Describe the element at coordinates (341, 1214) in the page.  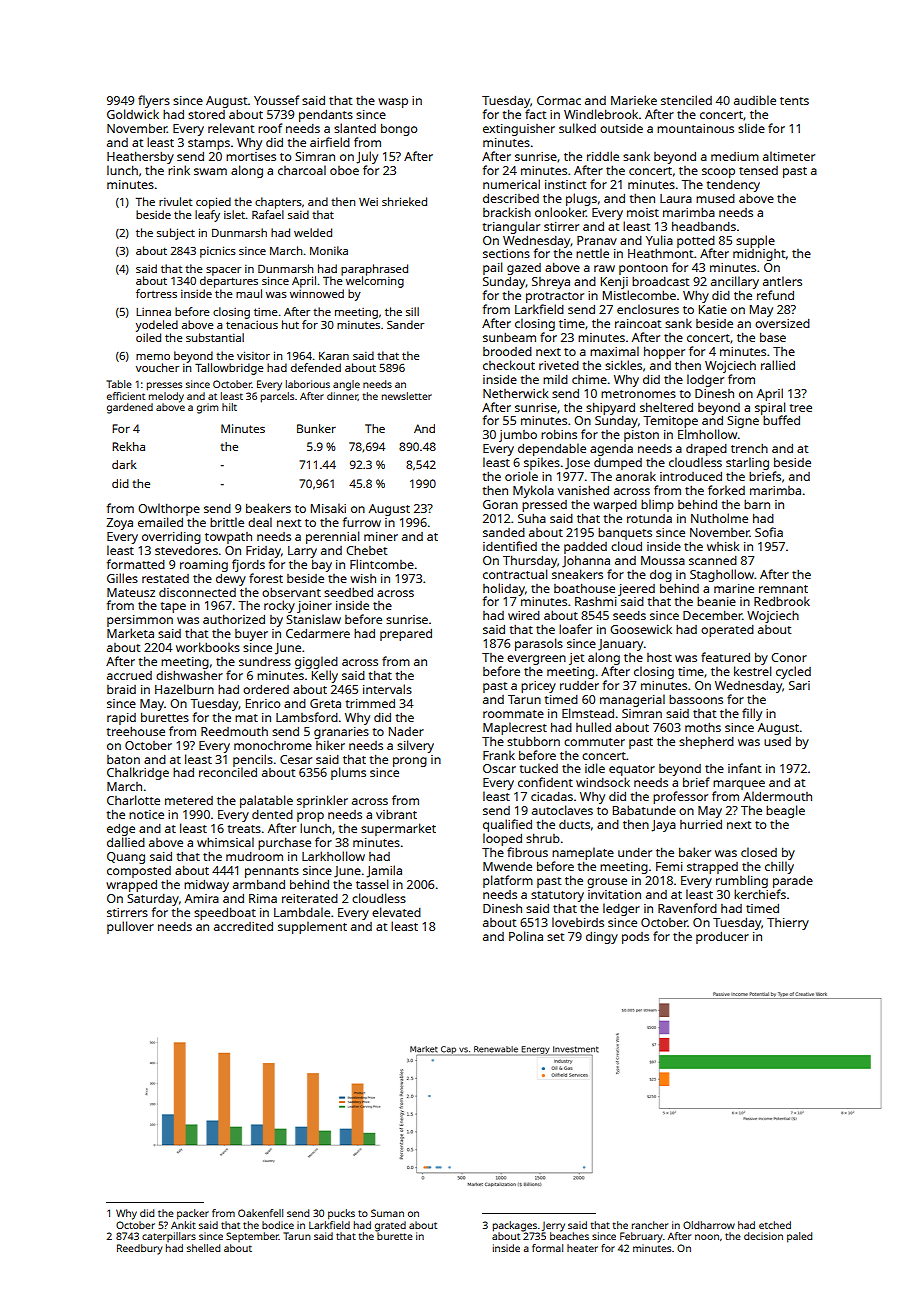
I see `pucks` at that location.
